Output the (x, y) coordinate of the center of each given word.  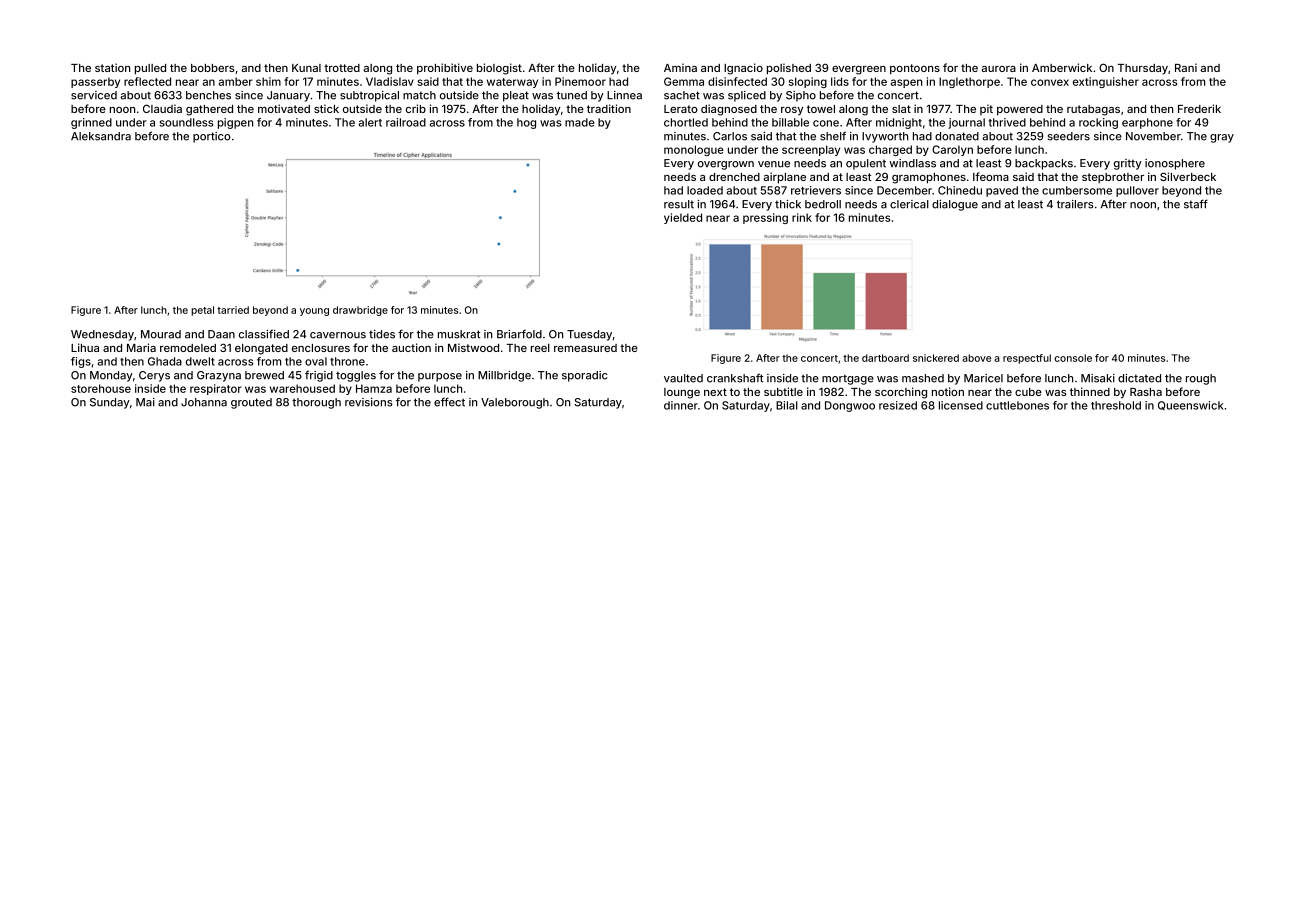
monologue (694, 150)
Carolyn (952, 150)
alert (370, 122)
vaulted (683, 378)
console (1073, 358)
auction (411, 347)
